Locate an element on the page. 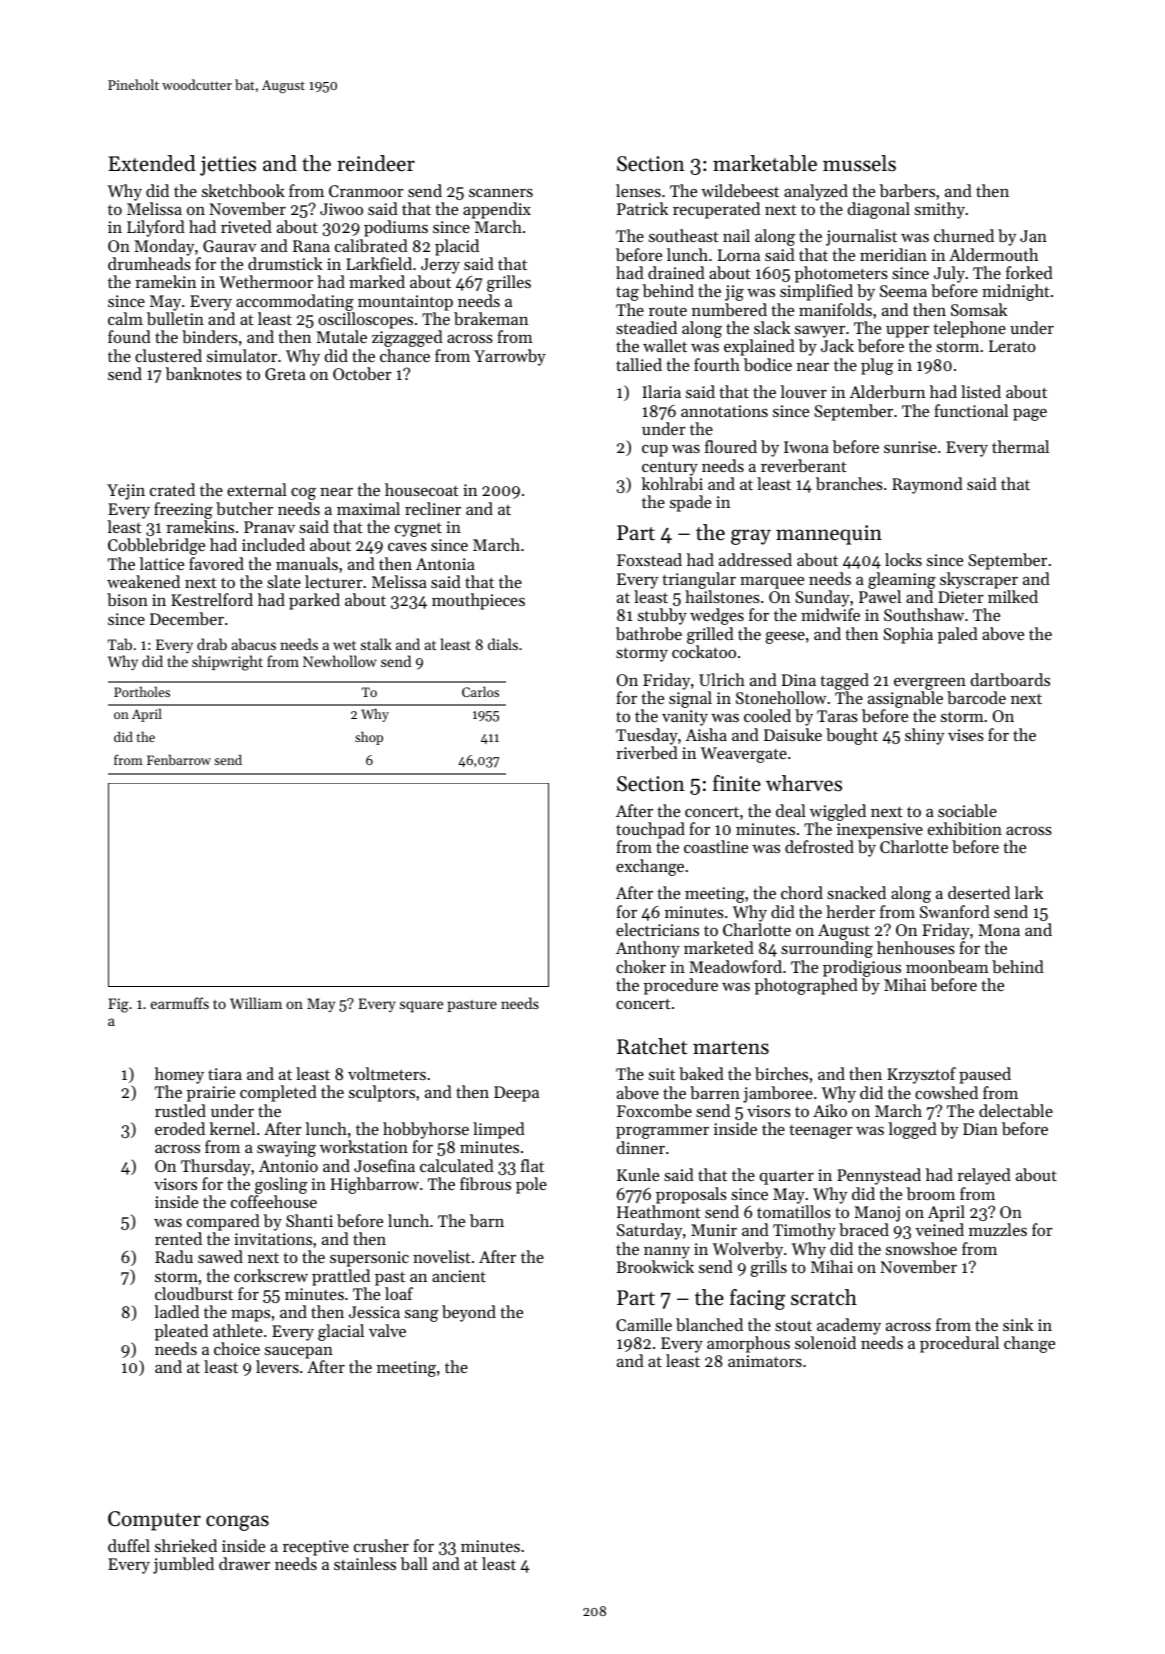 This document has width=1165, height=1654. procedure is located at coordinates (681, 986).
